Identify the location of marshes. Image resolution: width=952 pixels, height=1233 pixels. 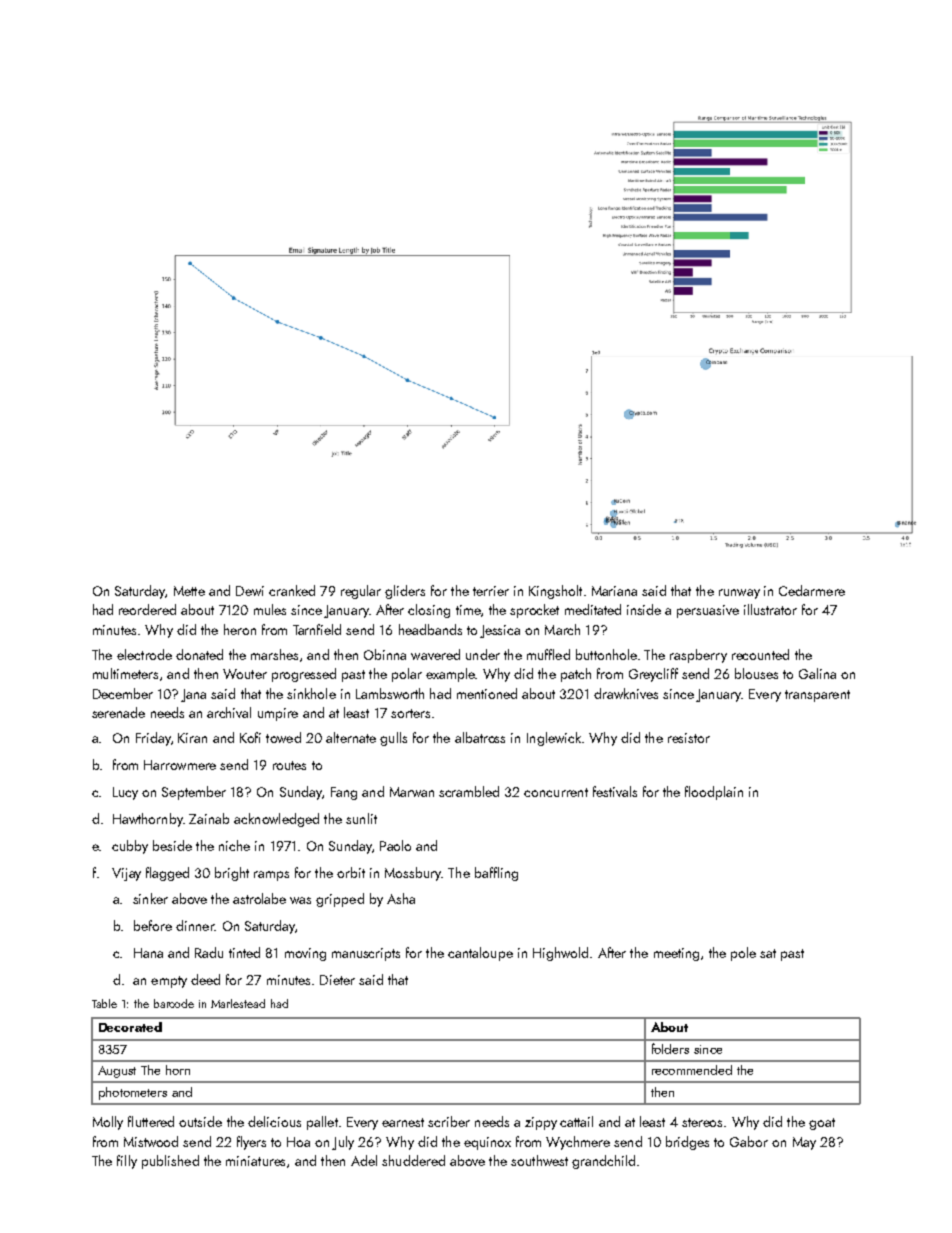
(274, 654).
